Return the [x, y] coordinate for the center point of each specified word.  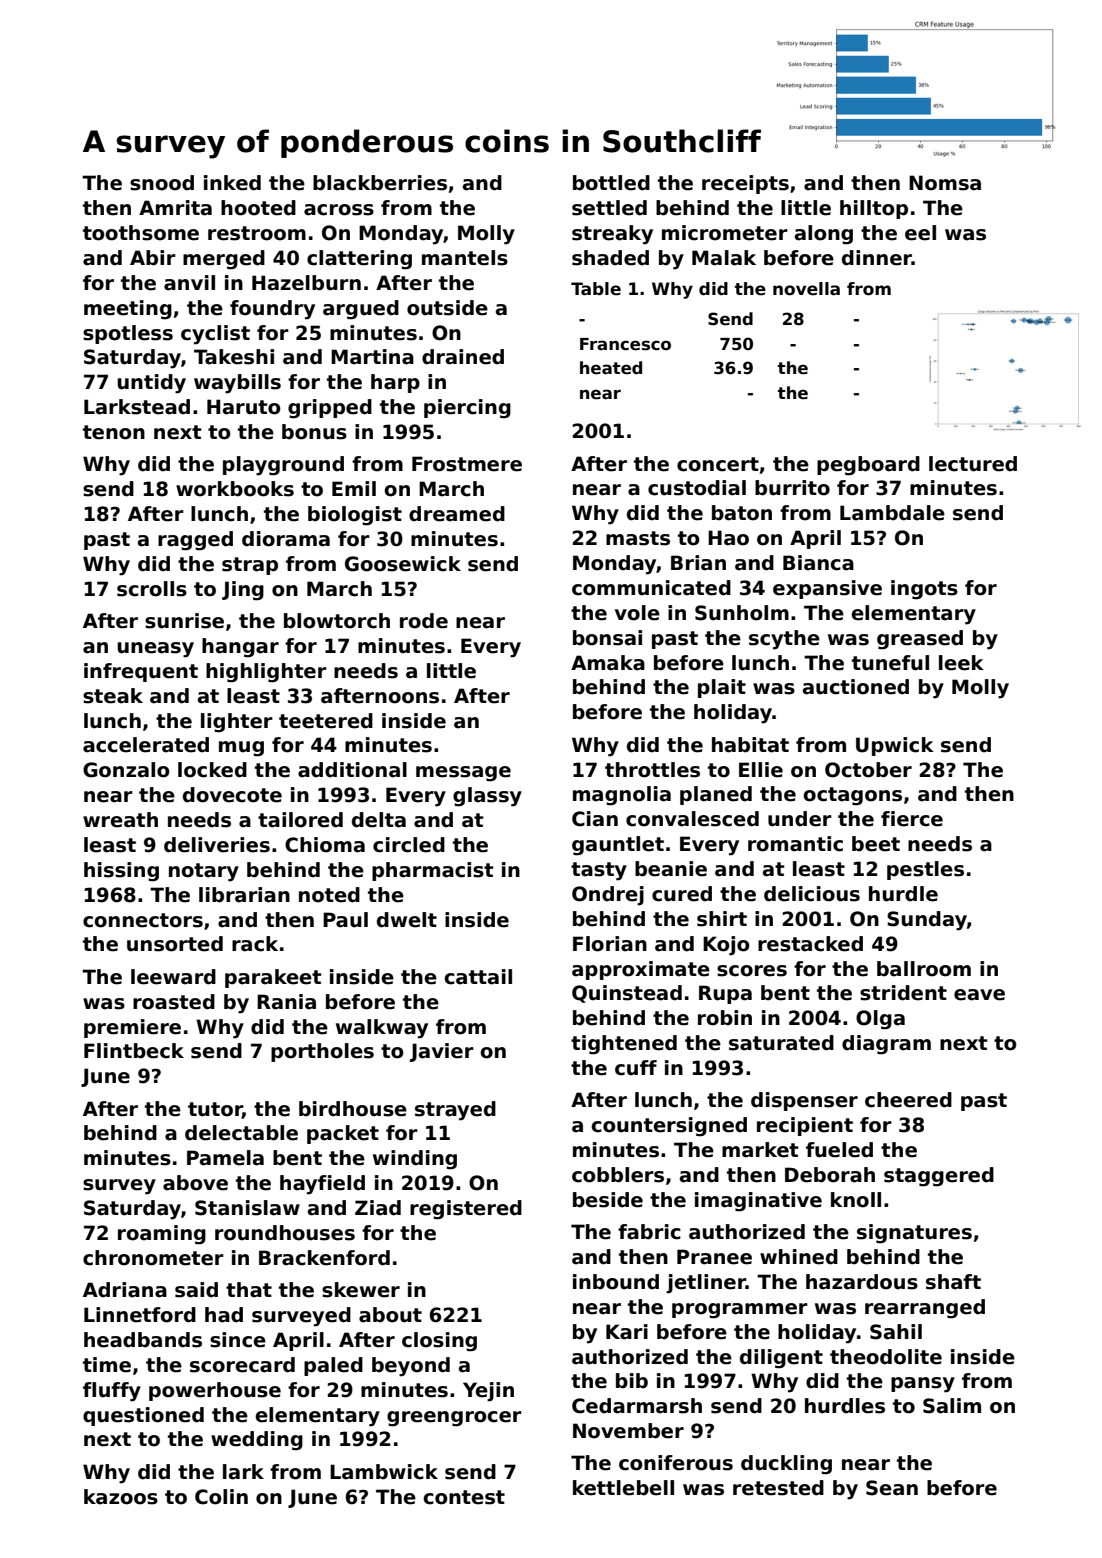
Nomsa [945, 183]
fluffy [112, 1392]
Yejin [488, 1392]
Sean [892, 1488]
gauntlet [618, 846]
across [339, 210]
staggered [939, 1177]
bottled [611, 183]
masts [638, 538]
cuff [636, 1068]
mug [241, 749]
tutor [215, 1110]
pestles [925, 870]
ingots [924, 590]
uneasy [155, 650]
